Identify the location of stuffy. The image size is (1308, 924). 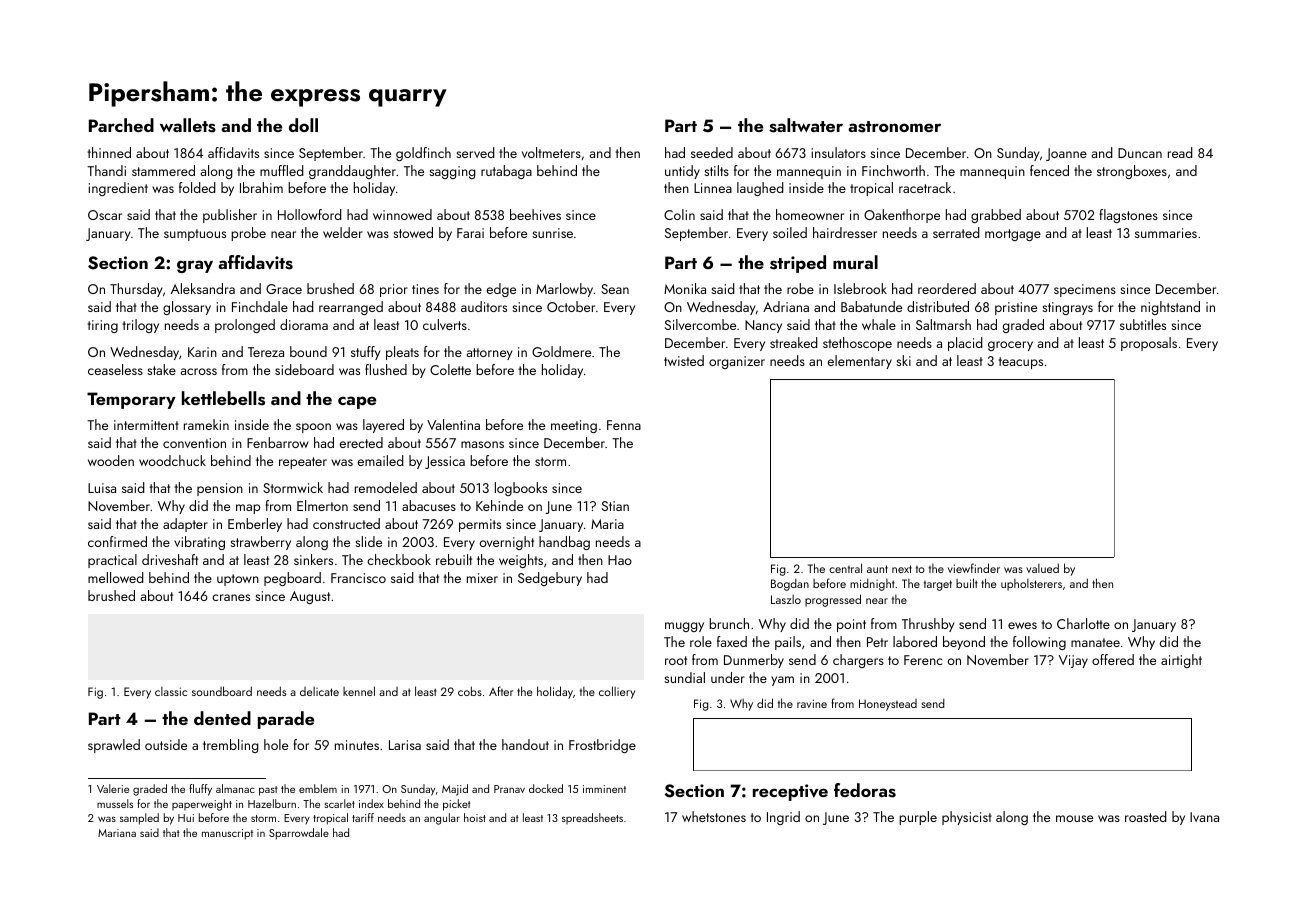
(365, 353).
